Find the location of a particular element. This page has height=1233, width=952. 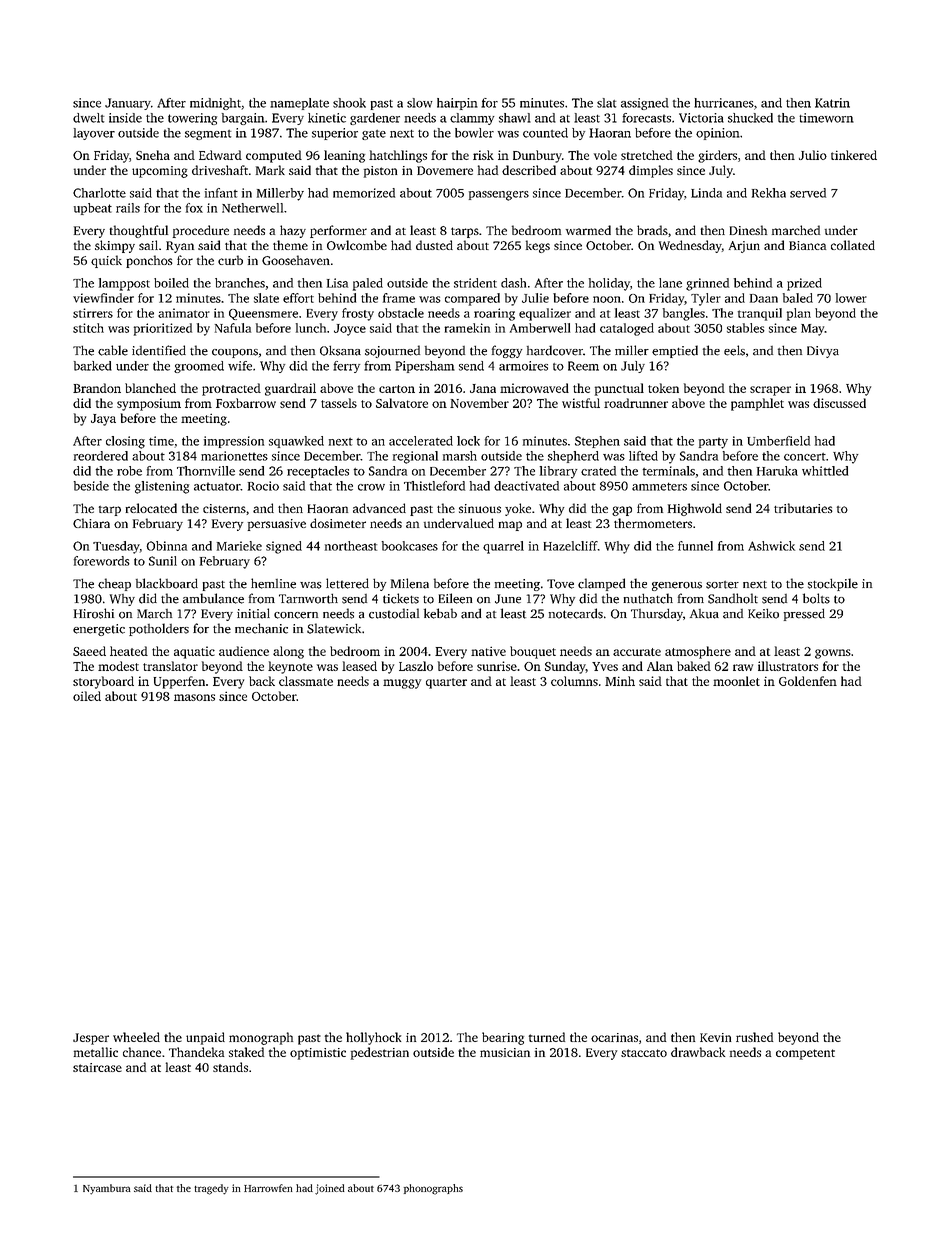

lunch is located at coordinates (311, 328).
